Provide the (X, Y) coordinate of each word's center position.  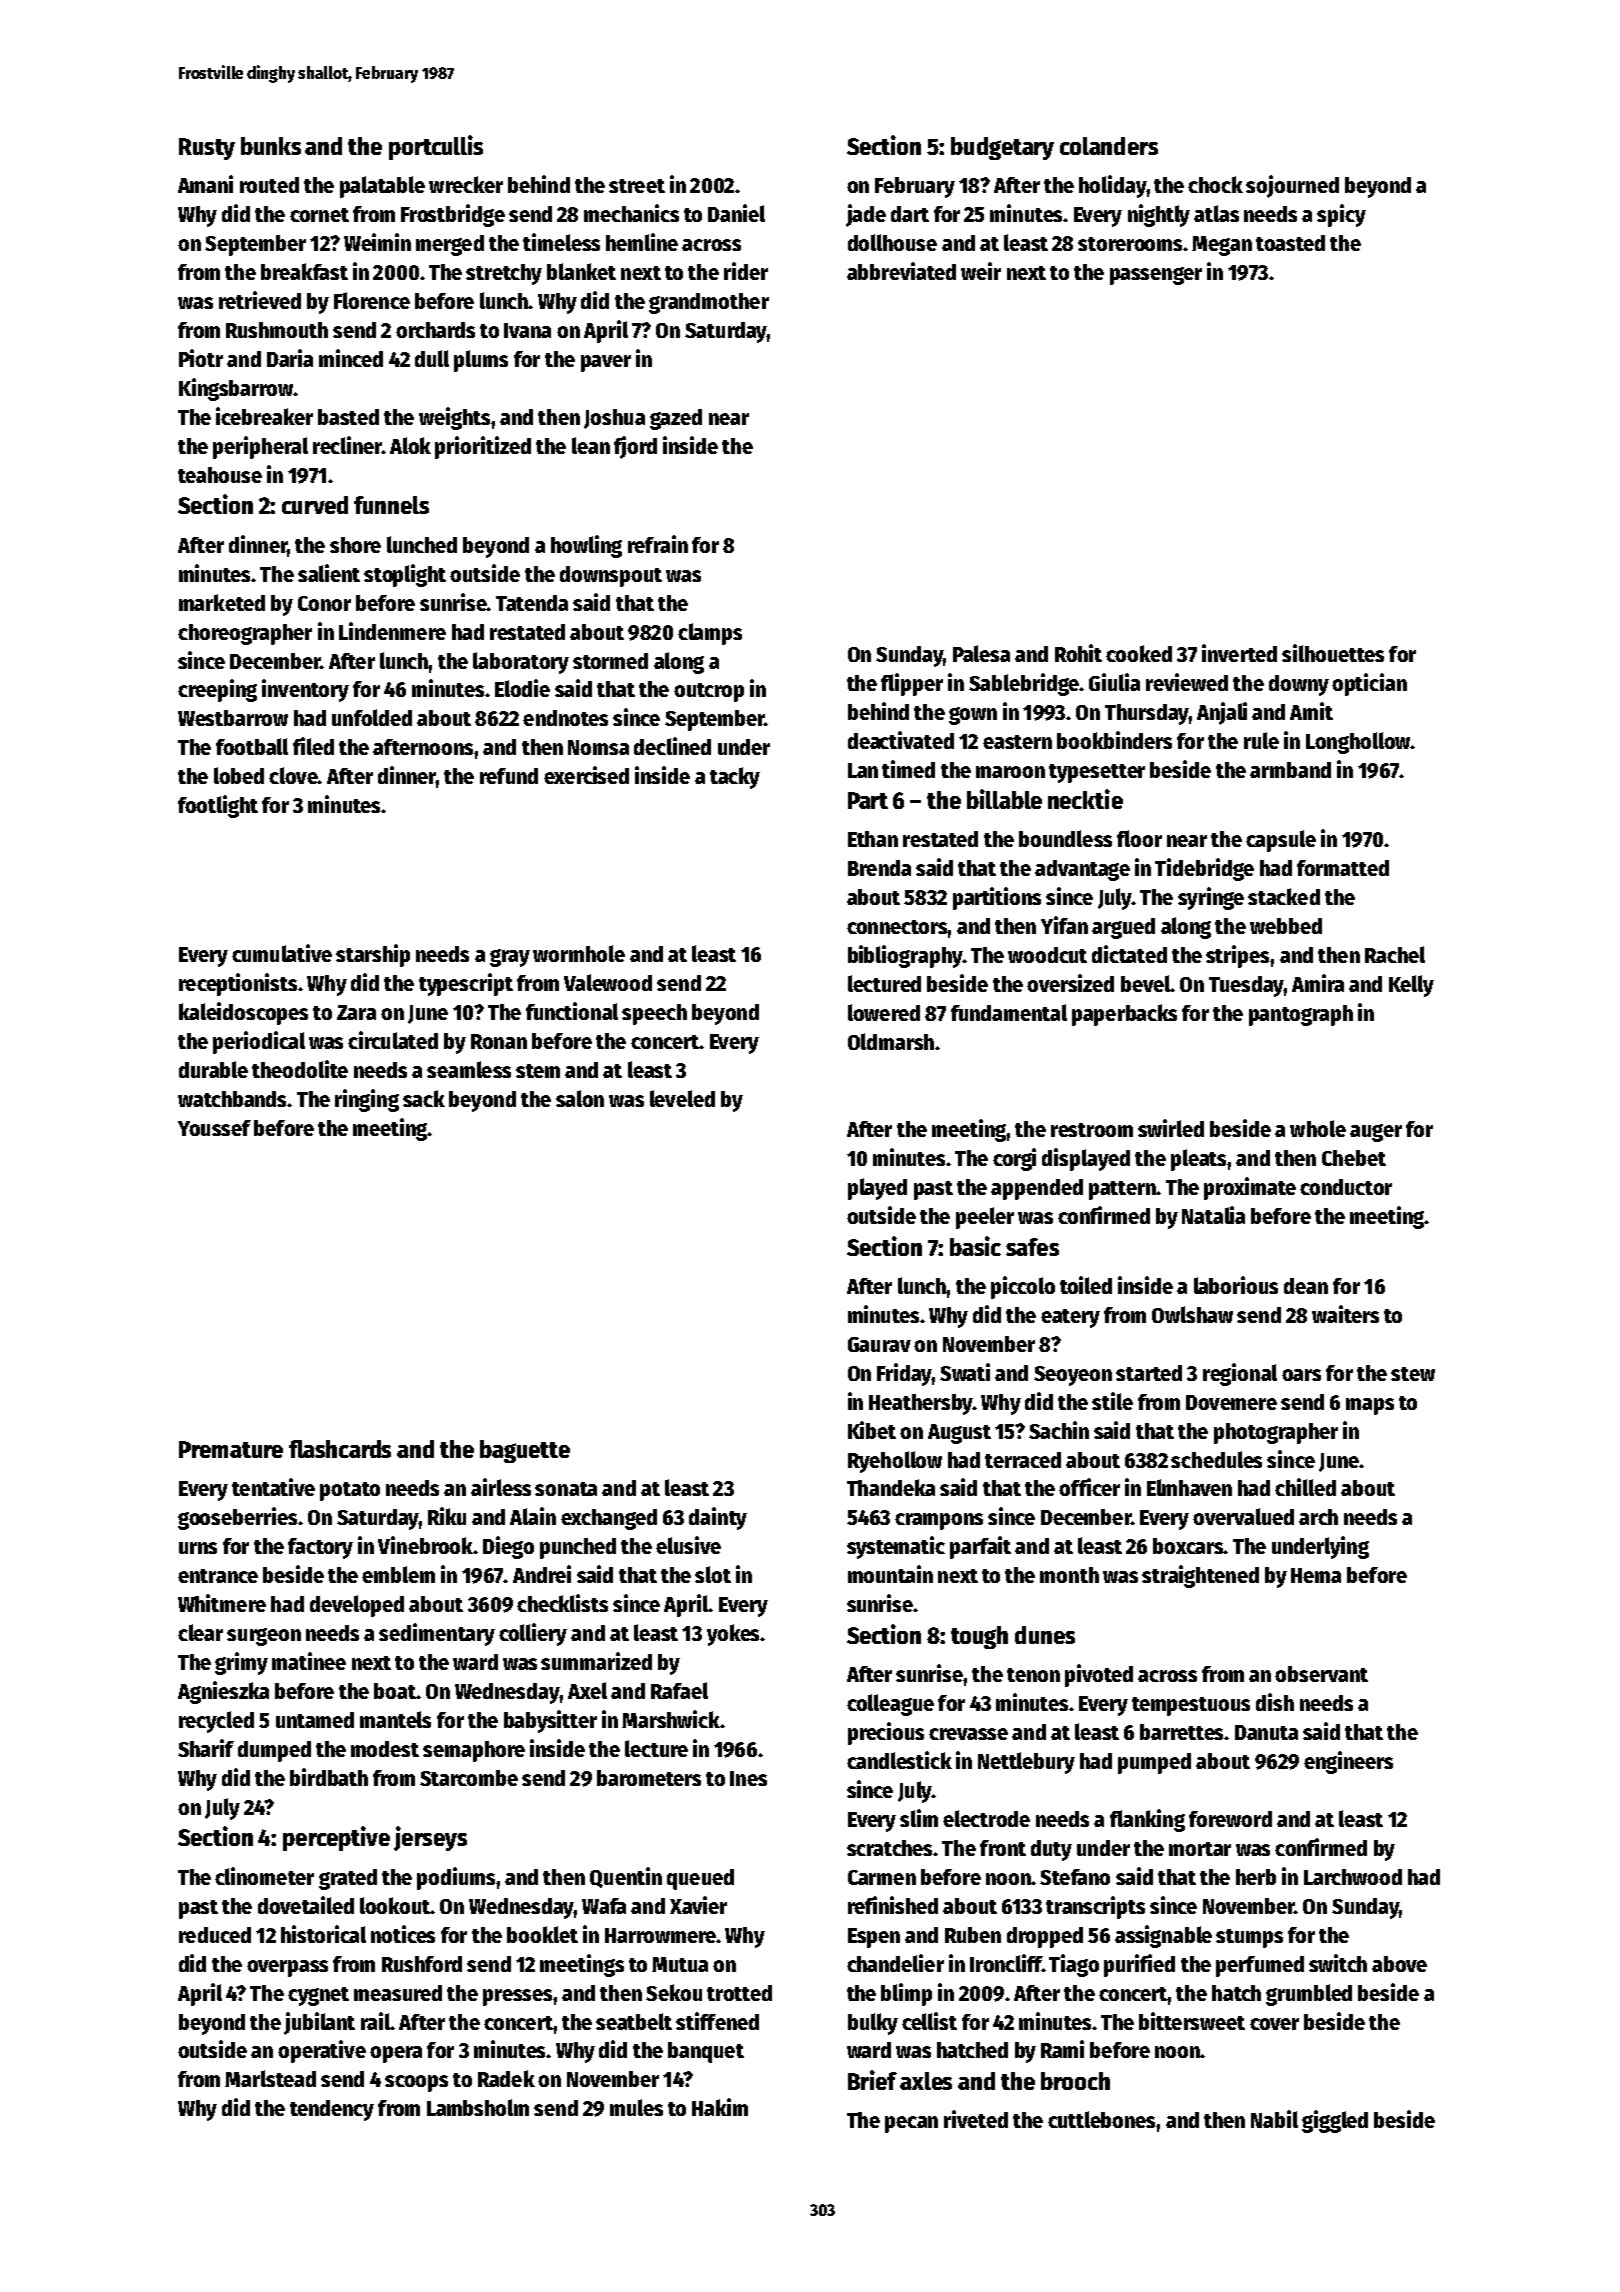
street (637, 186)
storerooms (1130, 244)
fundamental (1009, 1012)
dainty (718, 1518)
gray (510, 958)
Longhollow (1358, 743)
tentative (273, 1487)
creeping (217, 690)
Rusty (207, 149)
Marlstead (270, 2078)
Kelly (1411, 986)
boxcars (1188, 1546)
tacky (735, 778)
